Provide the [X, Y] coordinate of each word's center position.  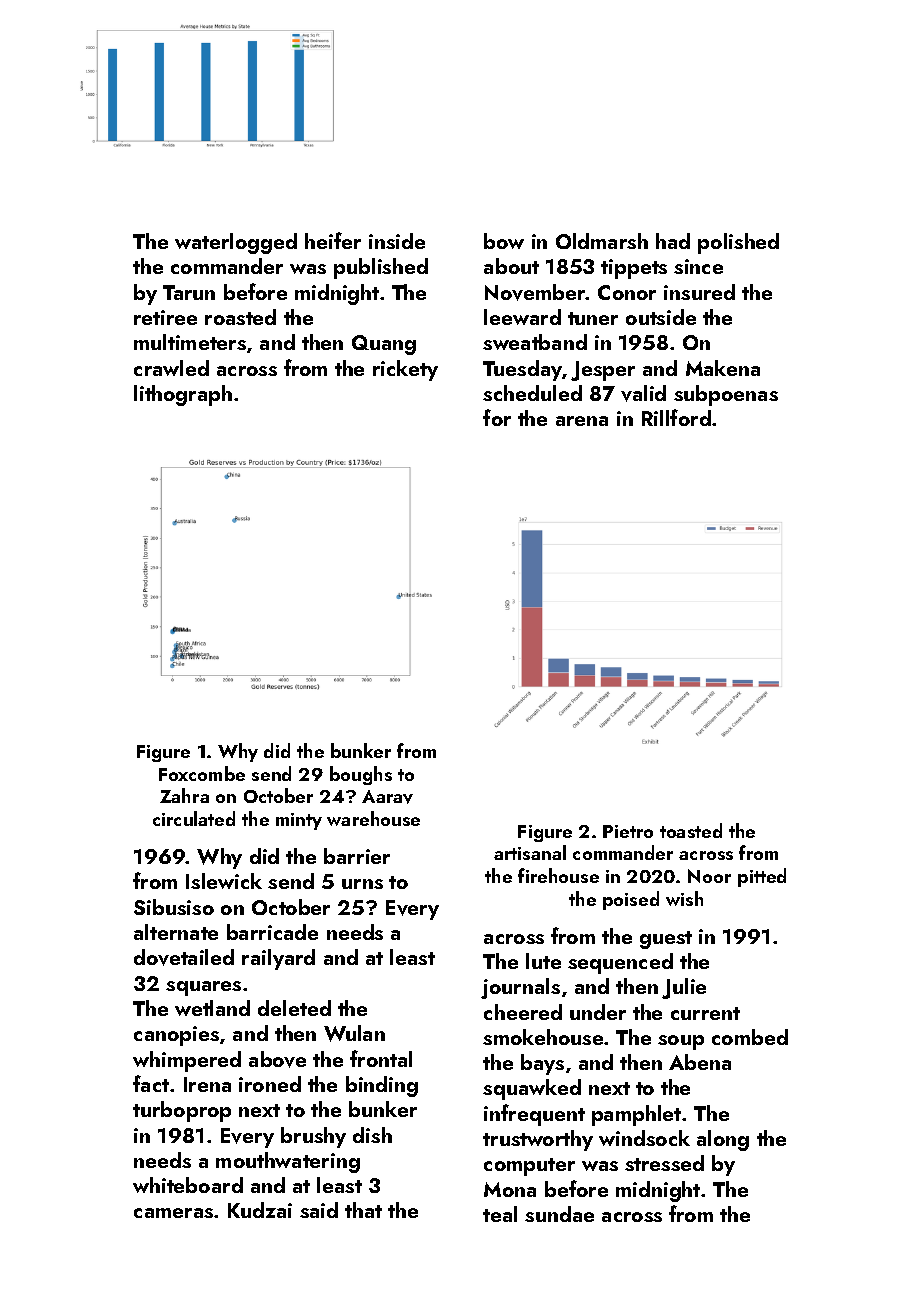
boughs [361, 775]
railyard [278, 959]
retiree [165, 317]
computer [529, 1167]
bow [504, 241]
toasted [691, 830]
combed [750, 1037]
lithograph [183, 395]
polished [738, 243]
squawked [532, 1089]
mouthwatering [288, 1162]
